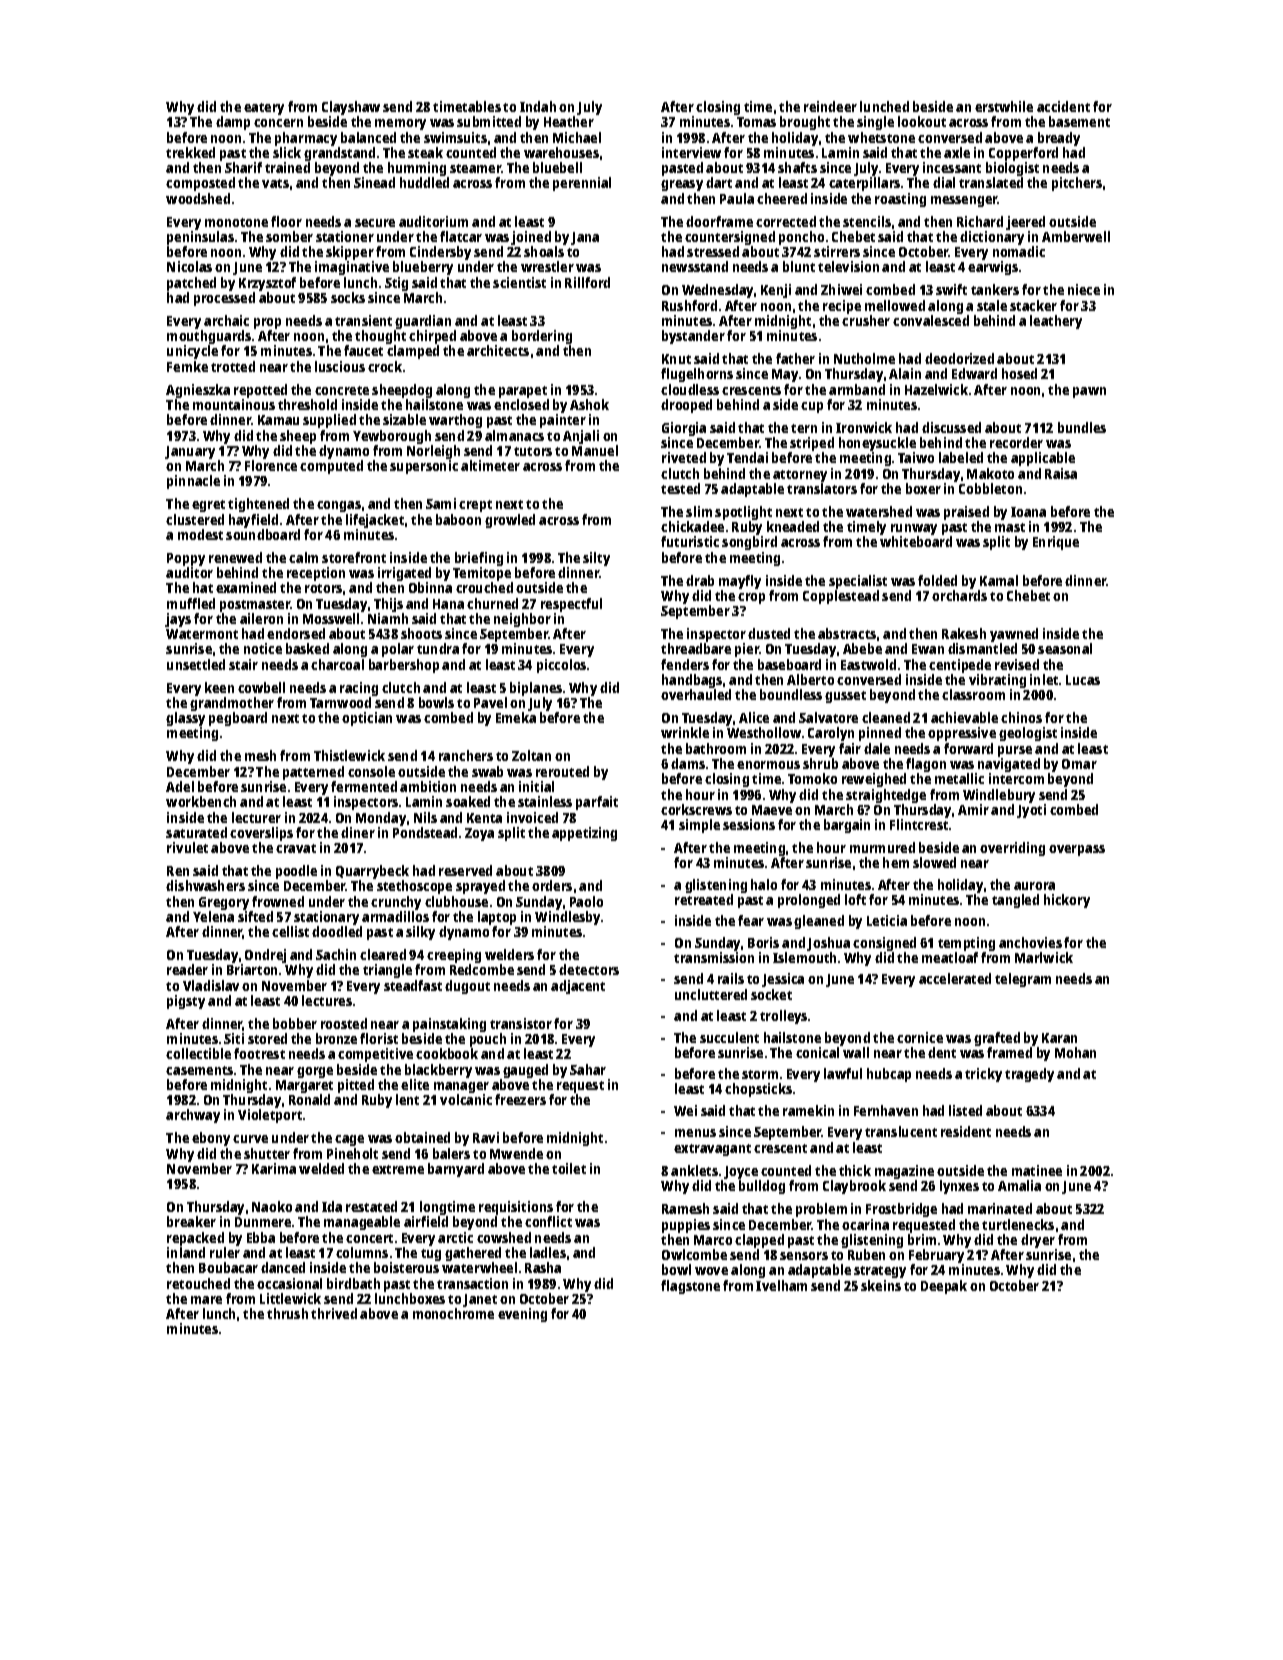 This screenshot has width=1283, height=1660. Describe the element at coordinates (1043, 459) in the screenshot. I see `applicable` at that location.
